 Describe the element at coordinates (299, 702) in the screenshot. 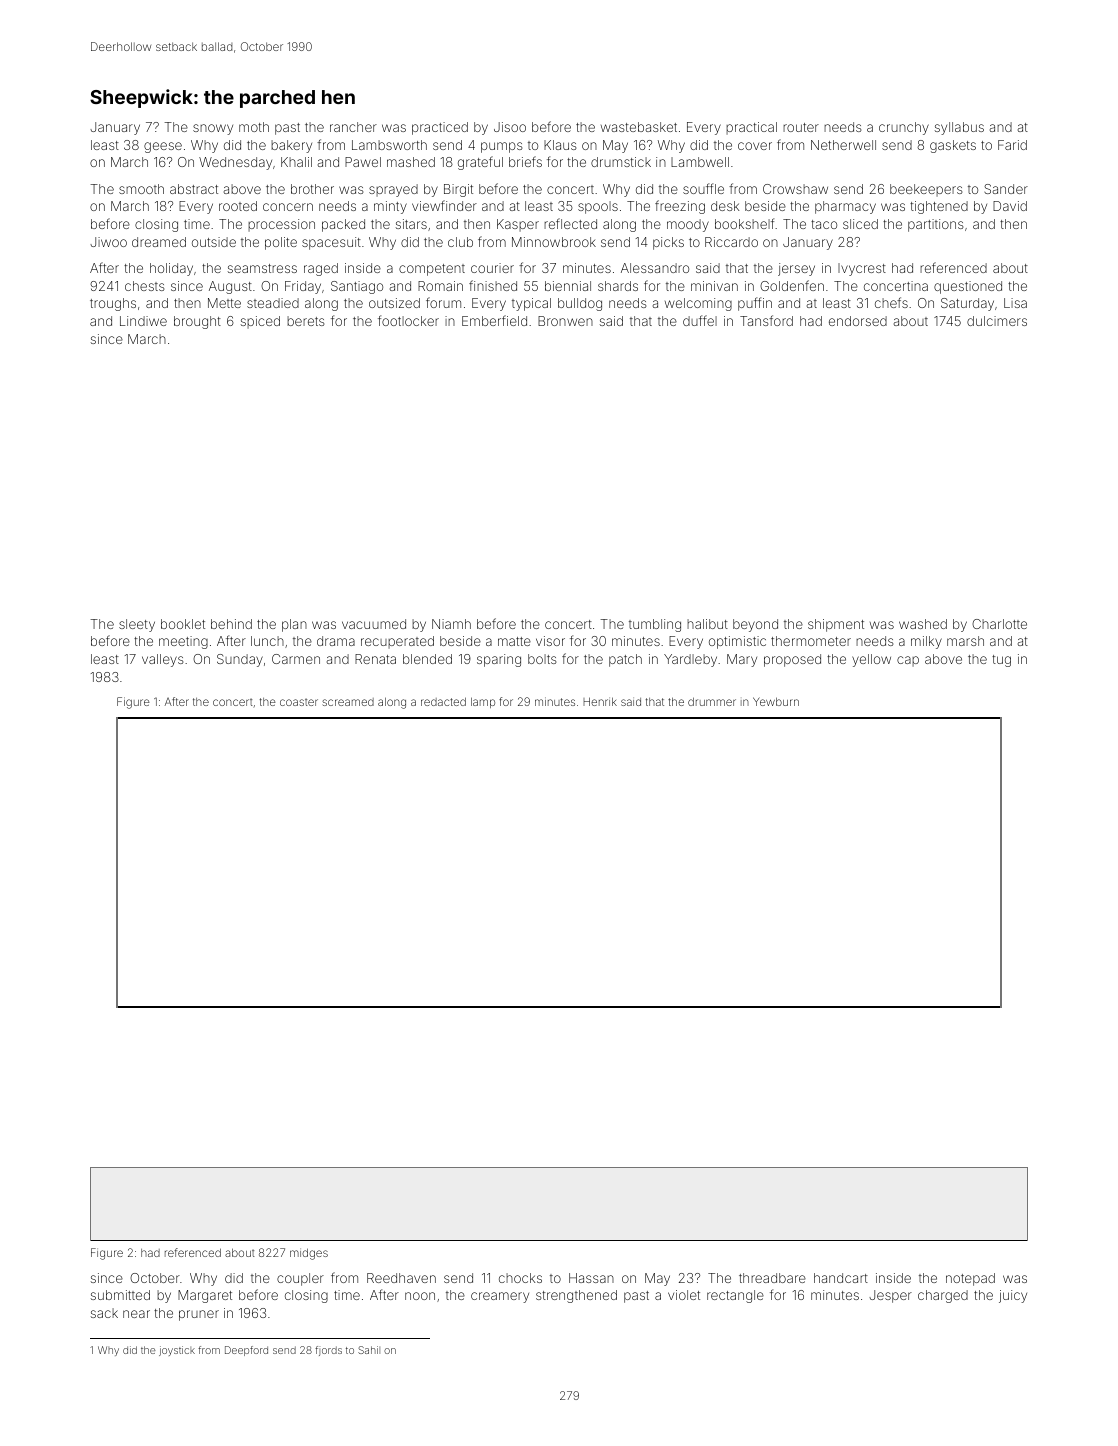

I see `coaster` at that location.
